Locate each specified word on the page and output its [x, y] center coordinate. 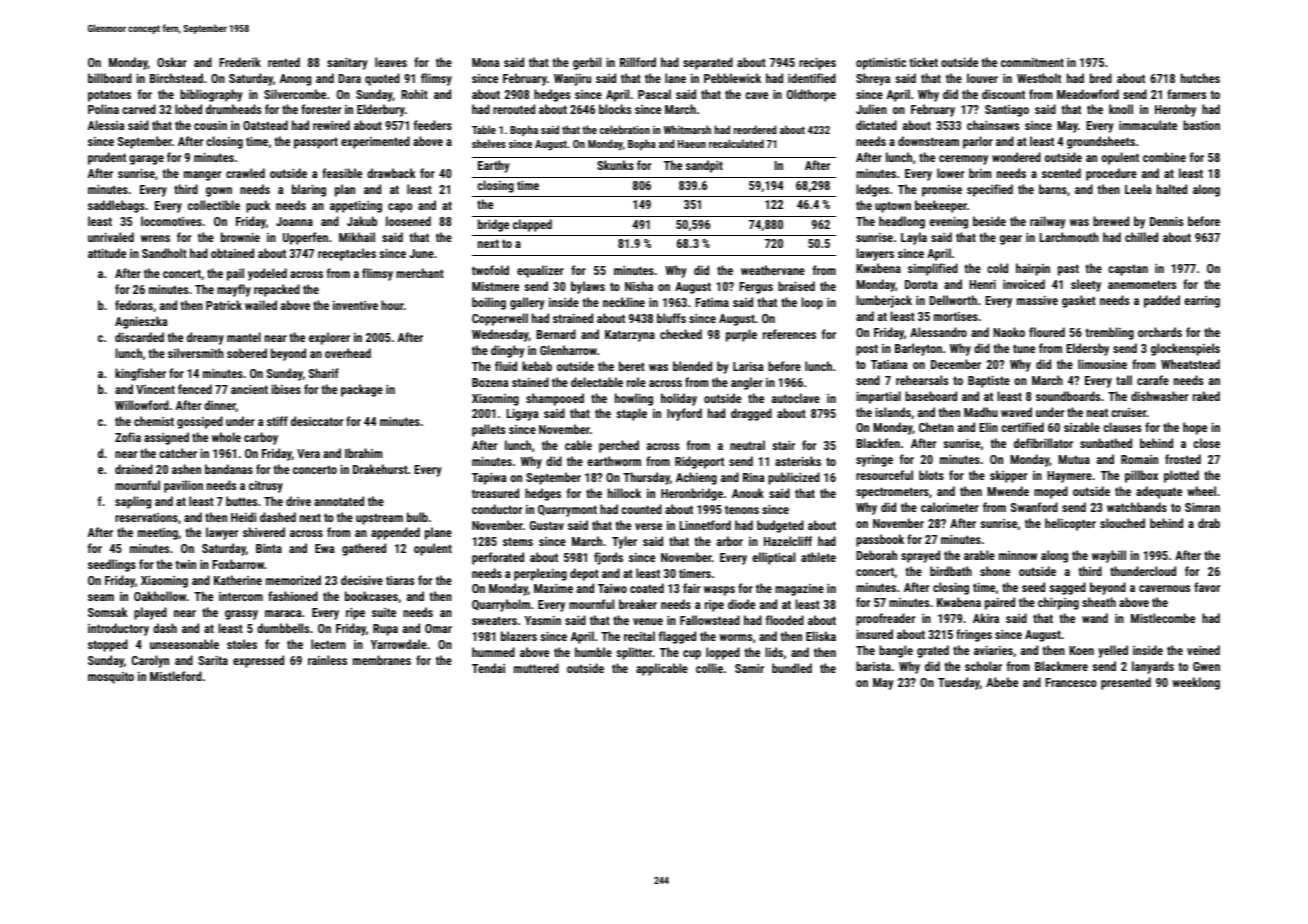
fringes [974, 635]
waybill [1109, 556]
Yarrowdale [399, 644]
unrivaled [111, 237]
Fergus [756, 288]
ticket [924, 62]
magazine [799, 590]
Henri [982, 284]
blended [692, 366]
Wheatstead [1190, 364]
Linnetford [705, 525]
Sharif [324, 373]
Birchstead [176, 78]
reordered [755, 129]
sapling [133, 502]
